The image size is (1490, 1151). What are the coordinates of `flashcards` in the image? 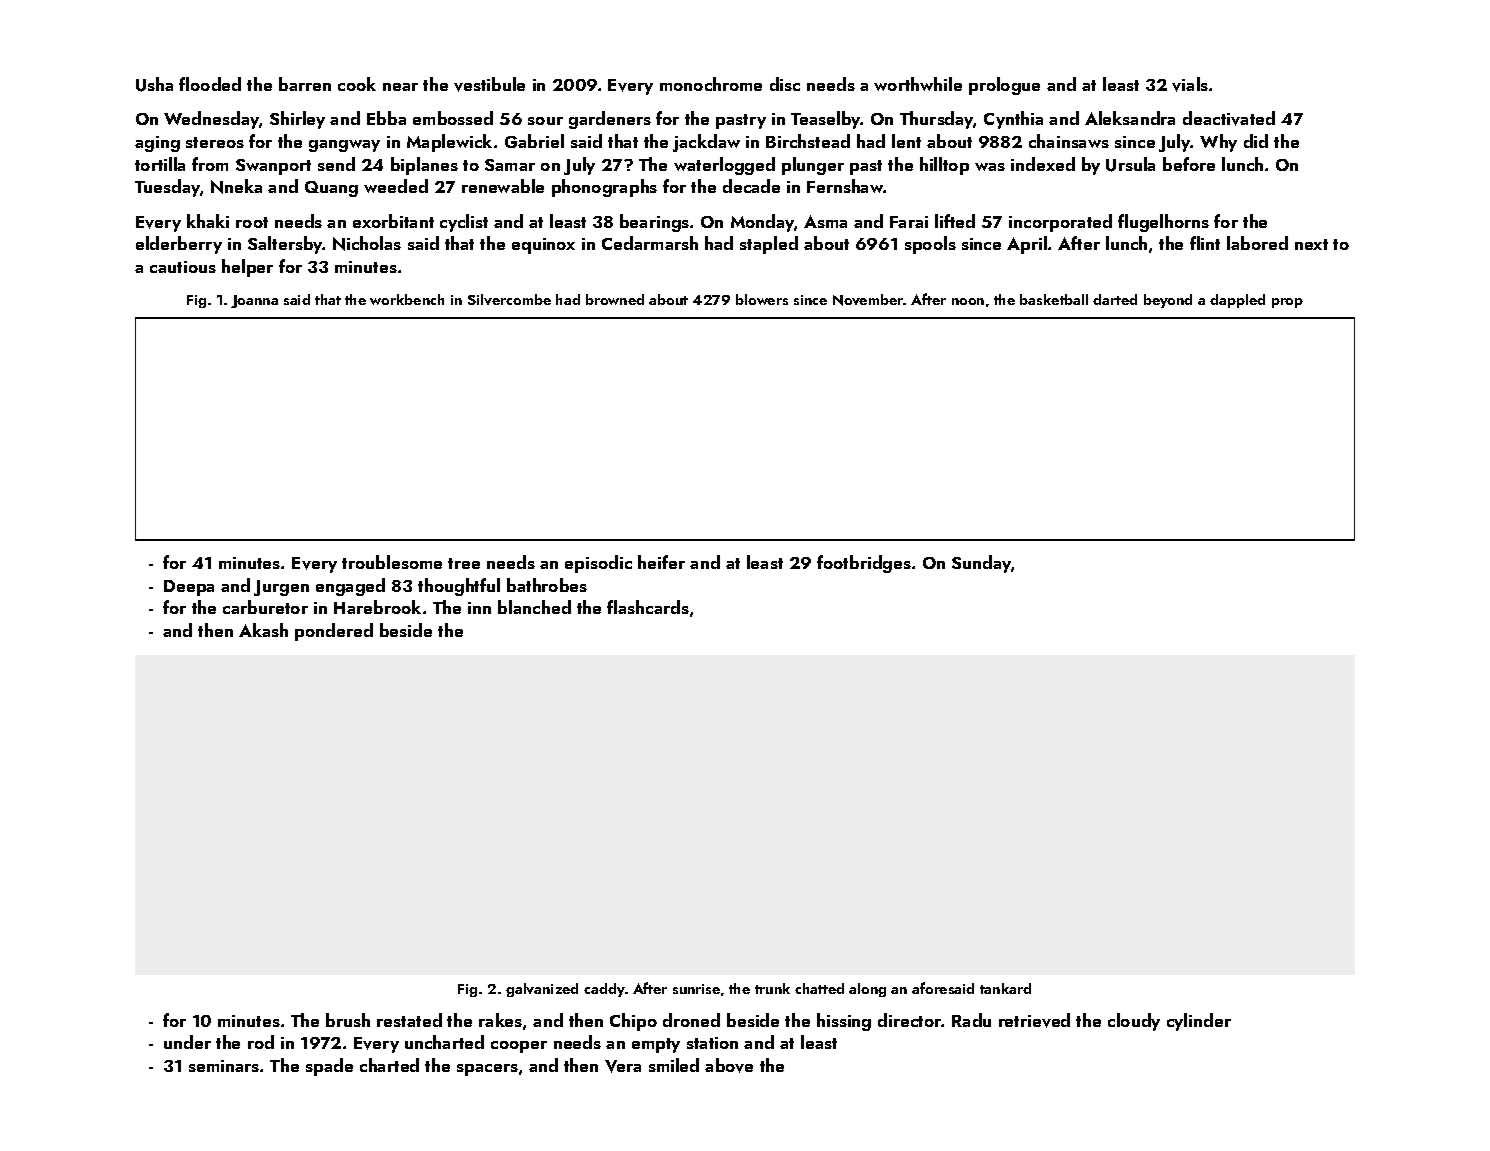 It's located at (648, 607).
